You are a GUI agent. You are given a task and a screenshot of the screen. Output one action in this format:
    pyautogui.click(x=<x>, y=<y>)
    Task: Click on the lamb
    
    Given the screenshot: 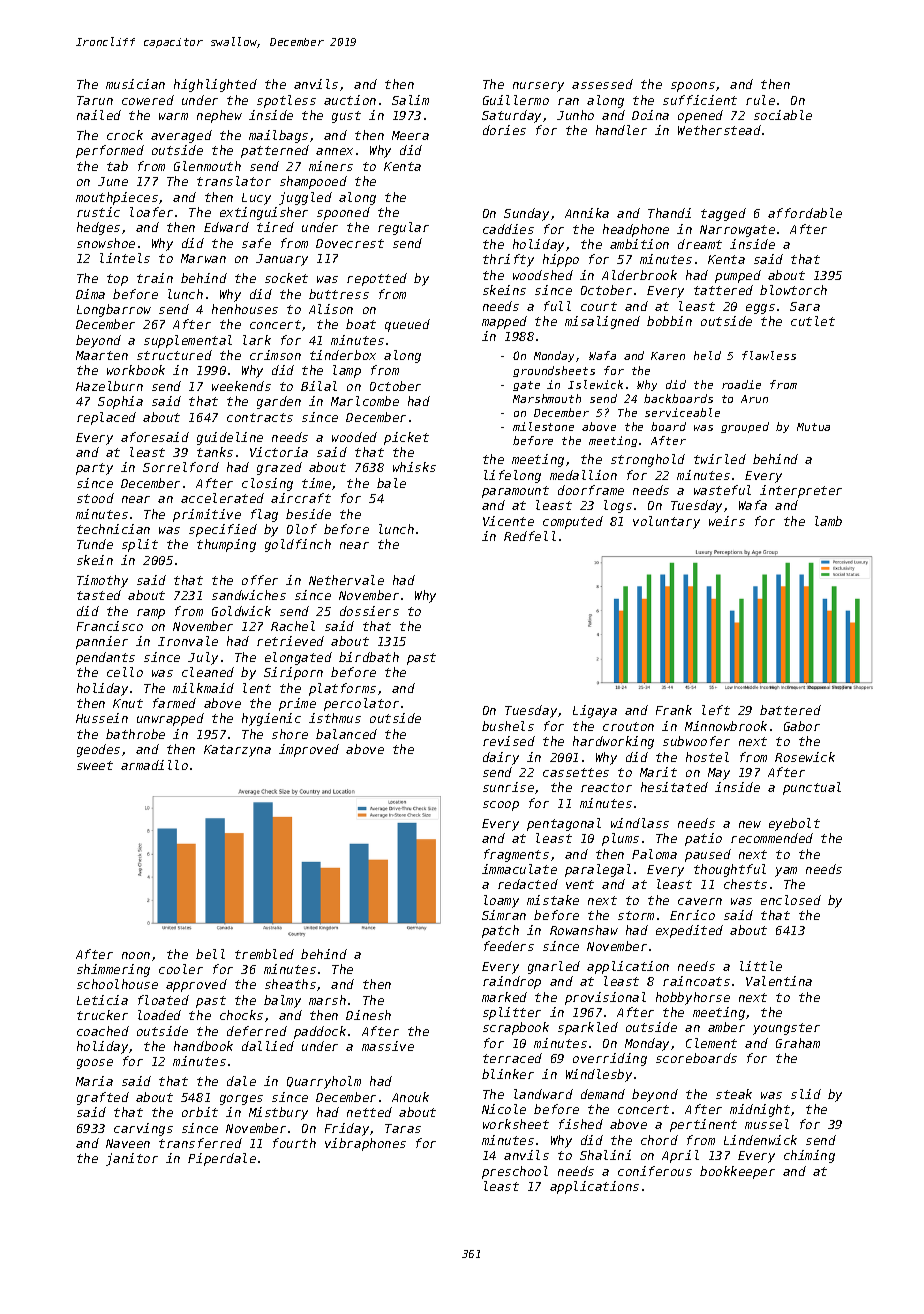 What is the action you would take?
    pyautogui.click(x=828, y=521)
